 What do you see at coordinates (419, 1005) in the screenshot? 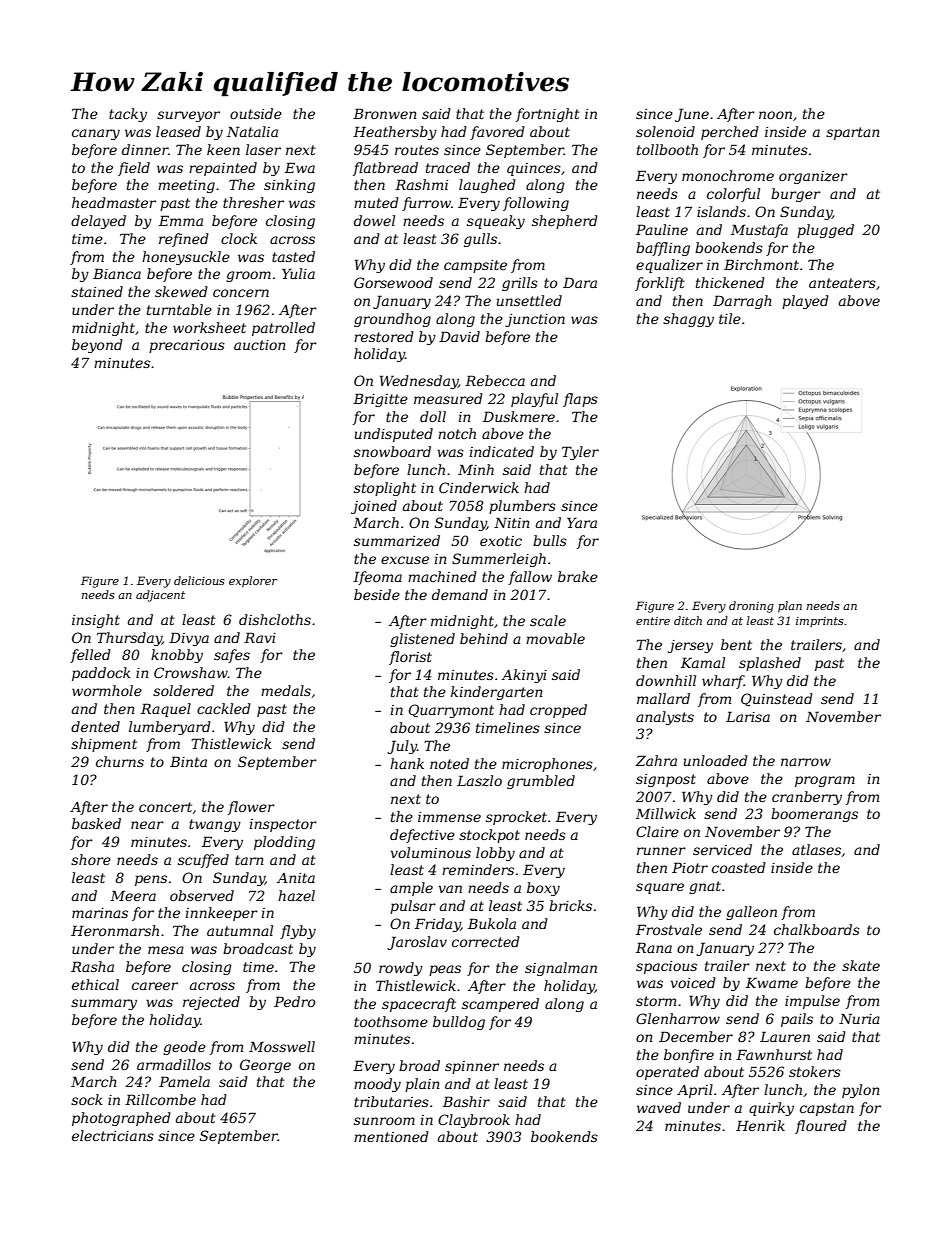
I see `spacecraft` at bounding box center [419, 1005].
